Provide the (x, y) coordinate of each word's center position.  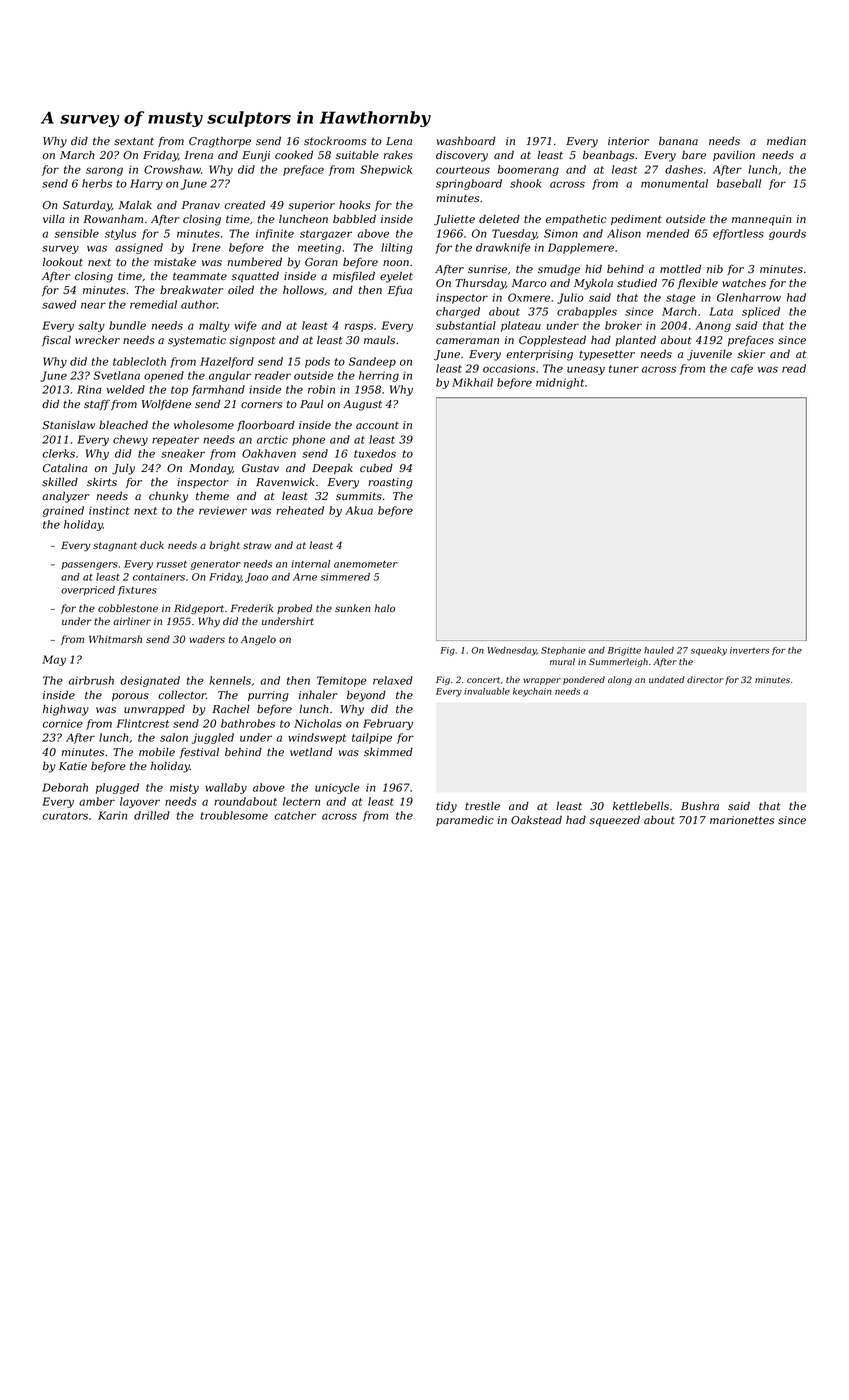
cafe (742, 369)
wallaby (226, 788)
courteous (463, 170)
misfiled (354, 276)
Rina (89, 389)
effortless (738, 234)
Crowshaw (172, 169)
